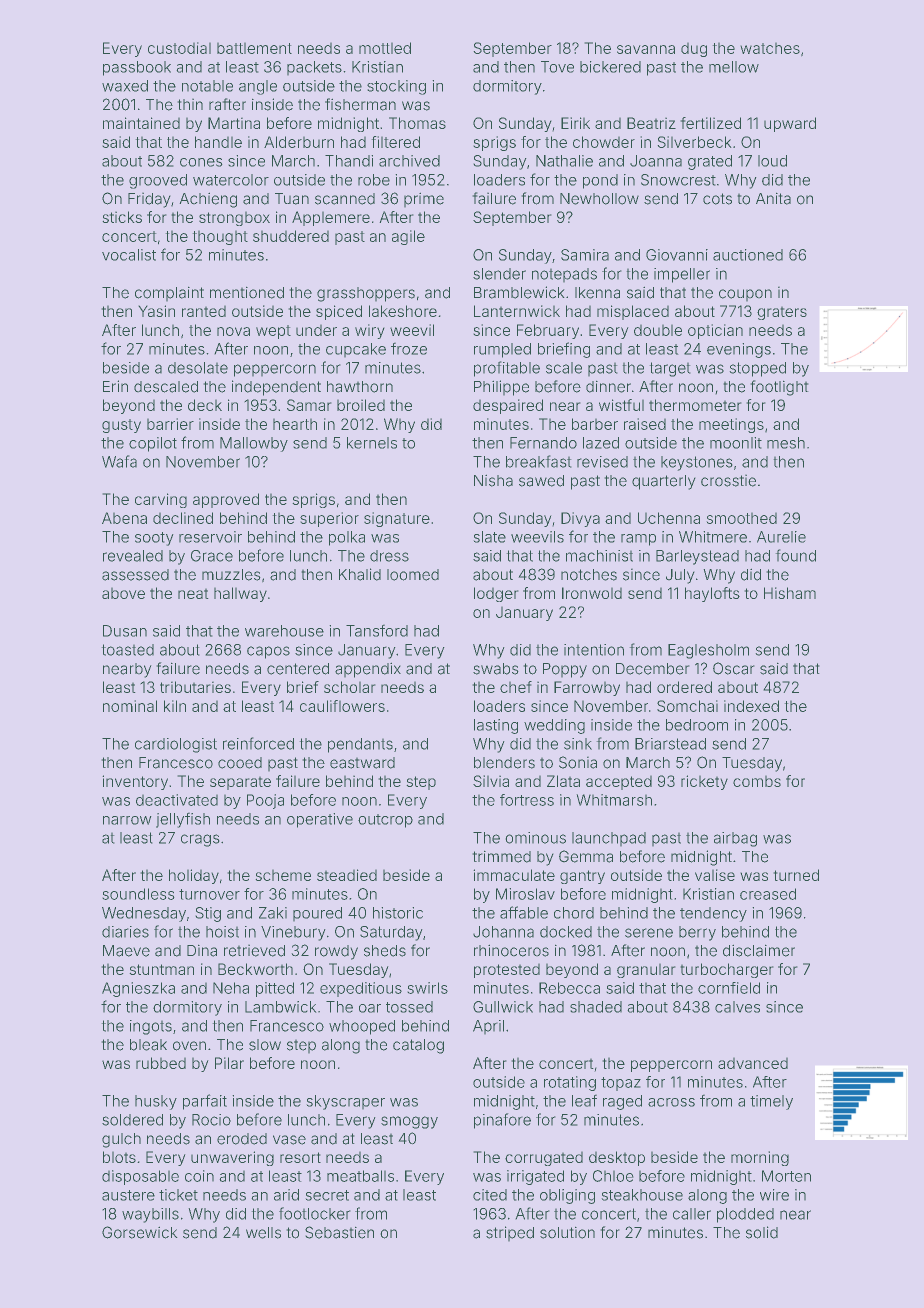  What do you see at coordinates (233, 331) in the page?
I see `nova` at bounding box center [233, 331].
